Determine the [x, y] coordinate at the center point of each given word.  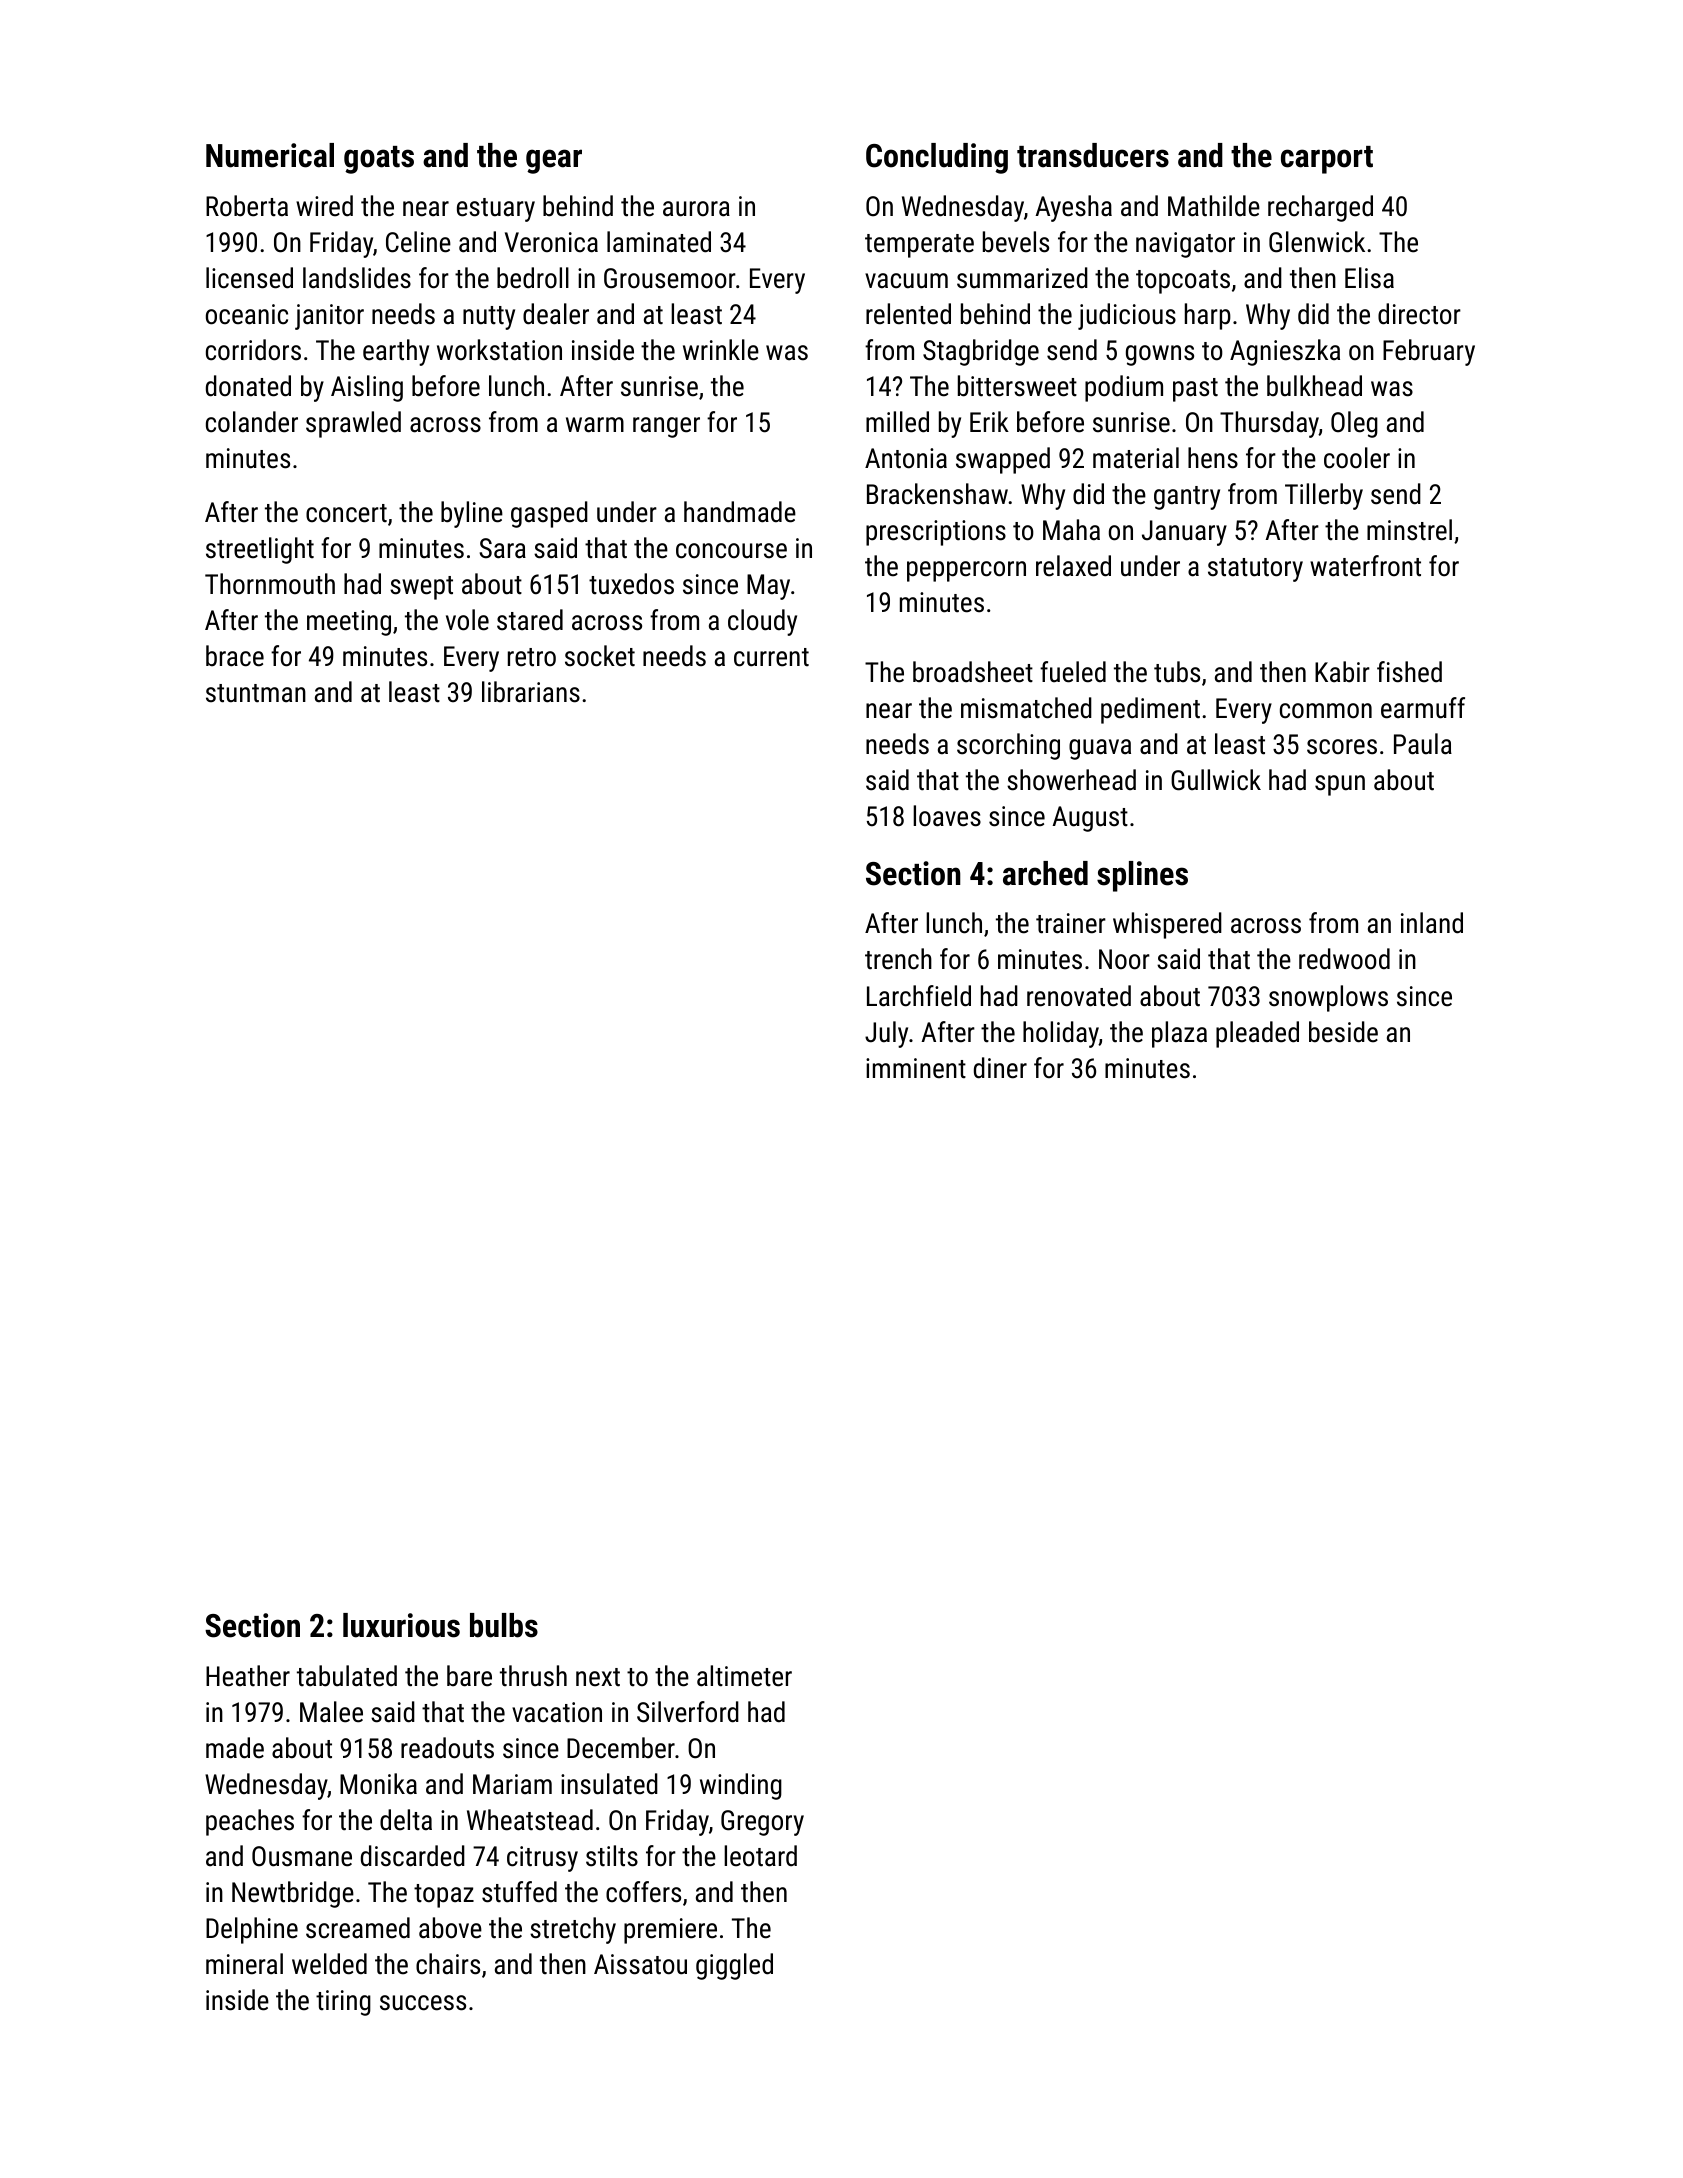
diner [1000, 1068]
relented [908, 314]
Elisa [1369, 278]
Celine [418, 242]
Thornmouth [270, 584]
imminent [916, 1068]
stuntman [256, 693]
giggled [734, 1966]
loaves [947, 816]
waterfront [1365, 566]
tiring [343, 2003]
